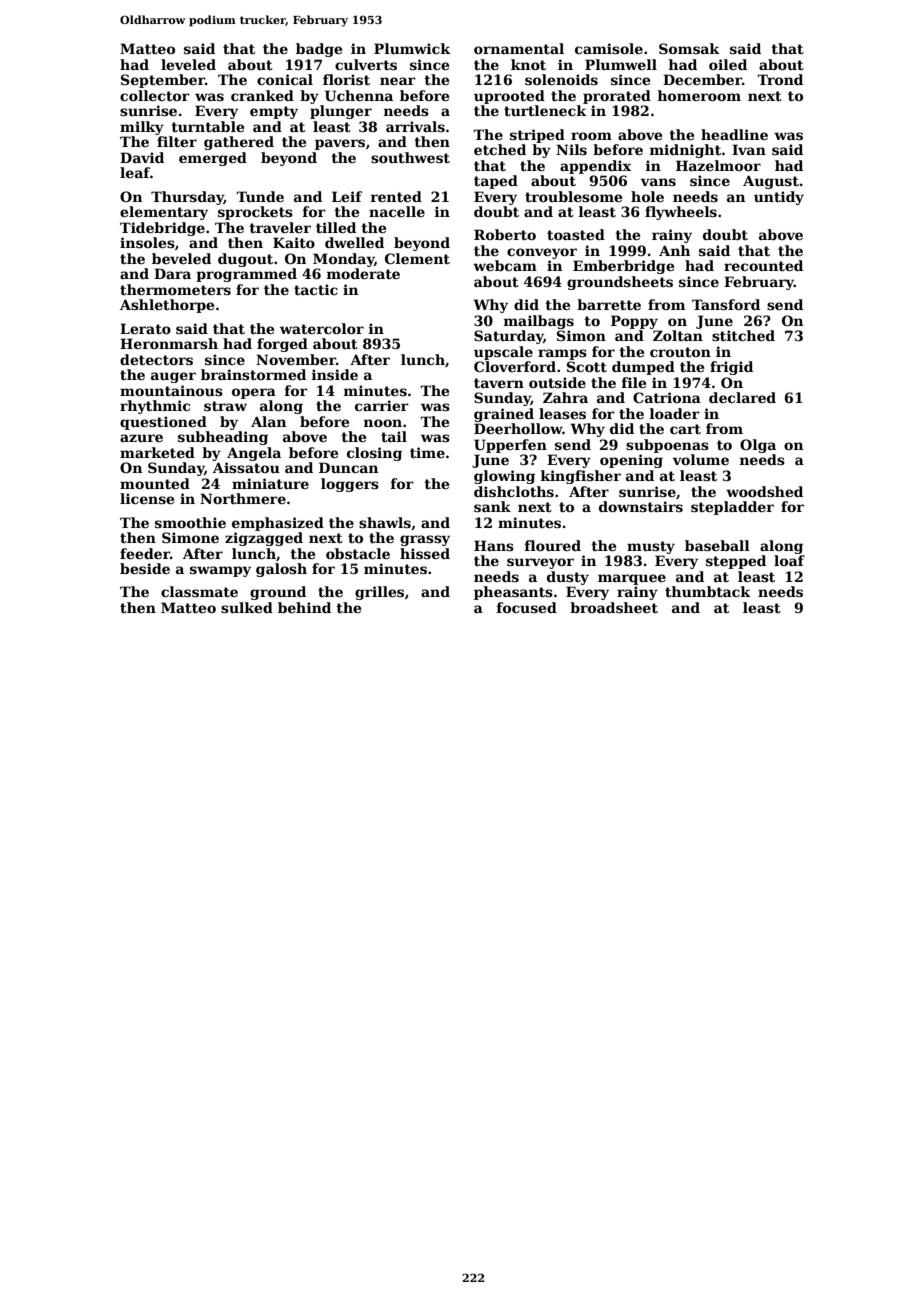 The width and height of the screenshot is (924, 1308). I want to click on flywheels, so click(681, 213).
